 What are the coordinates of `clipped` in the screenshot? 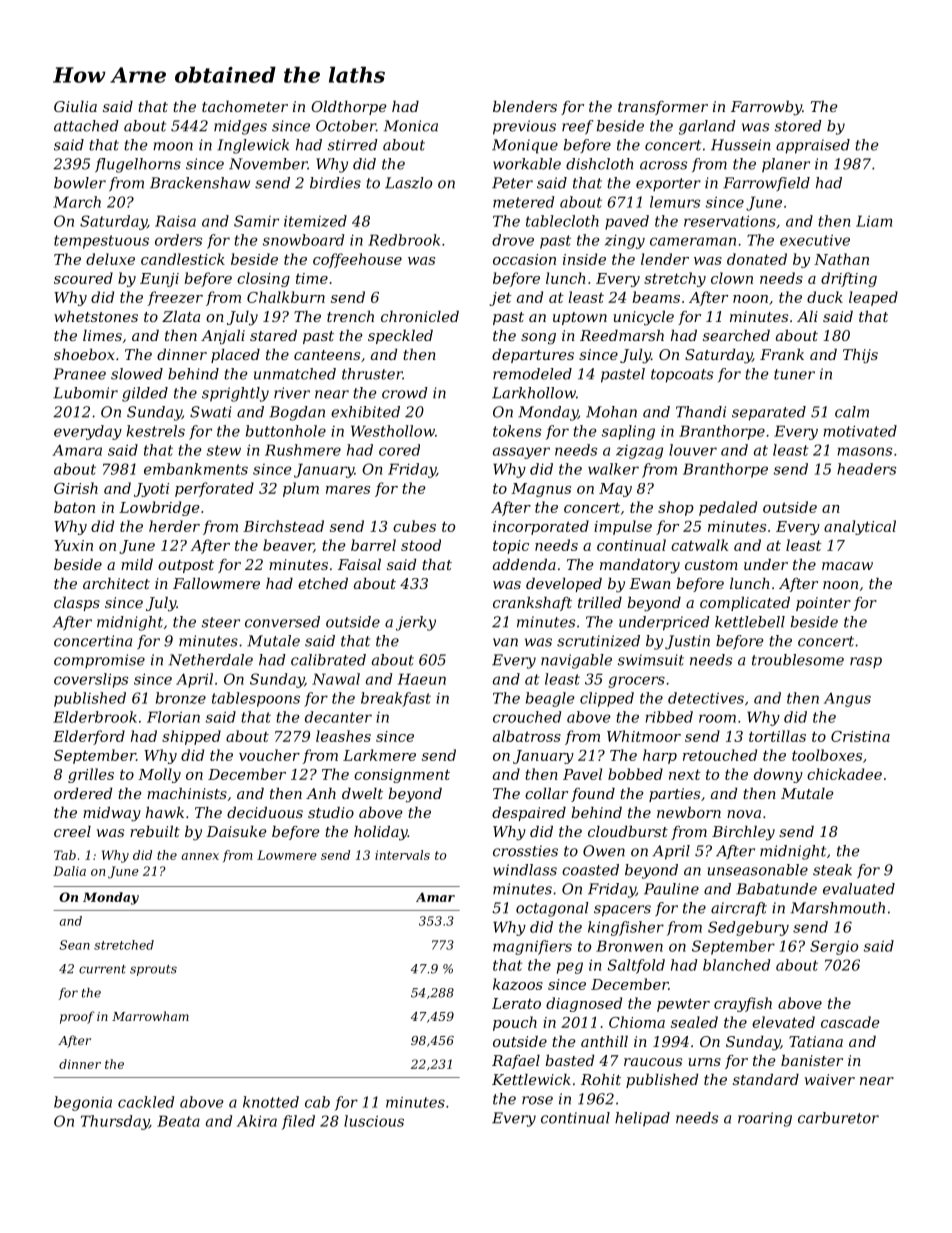 It's located at (607, 699).
